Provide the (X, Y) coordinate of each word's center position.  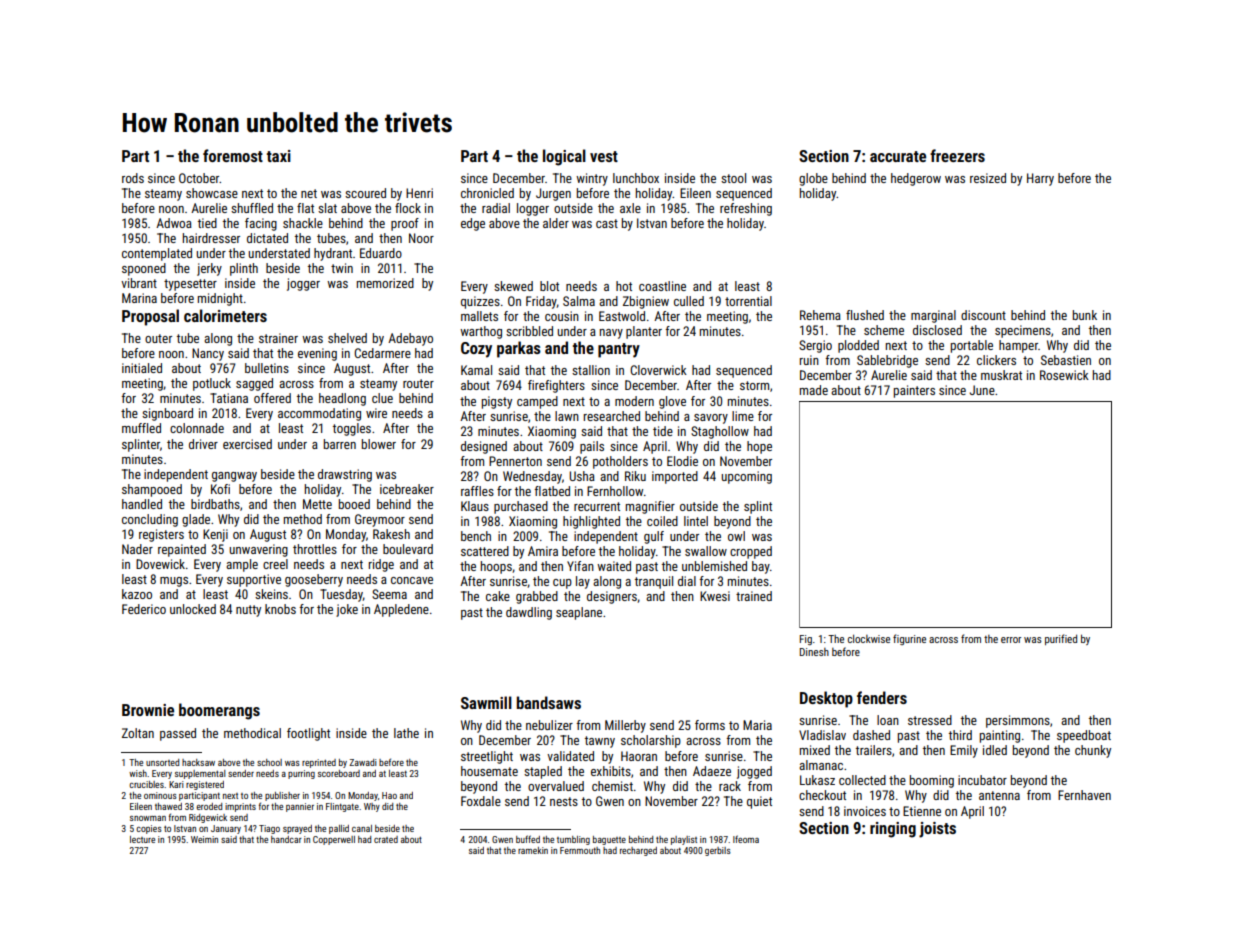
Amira (543, 551)
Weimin (204, 839)
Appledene (401, 610)
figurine (909, 639)
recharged (638, 851)
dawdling (529, 613)
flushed (865, 315)
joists (937, 830)
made (814, 390)
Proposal (150, 317)
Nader (137, 549)
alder (556, 223)
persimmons (1018, 721)
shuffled (252, 208)
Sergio (815, 346)
